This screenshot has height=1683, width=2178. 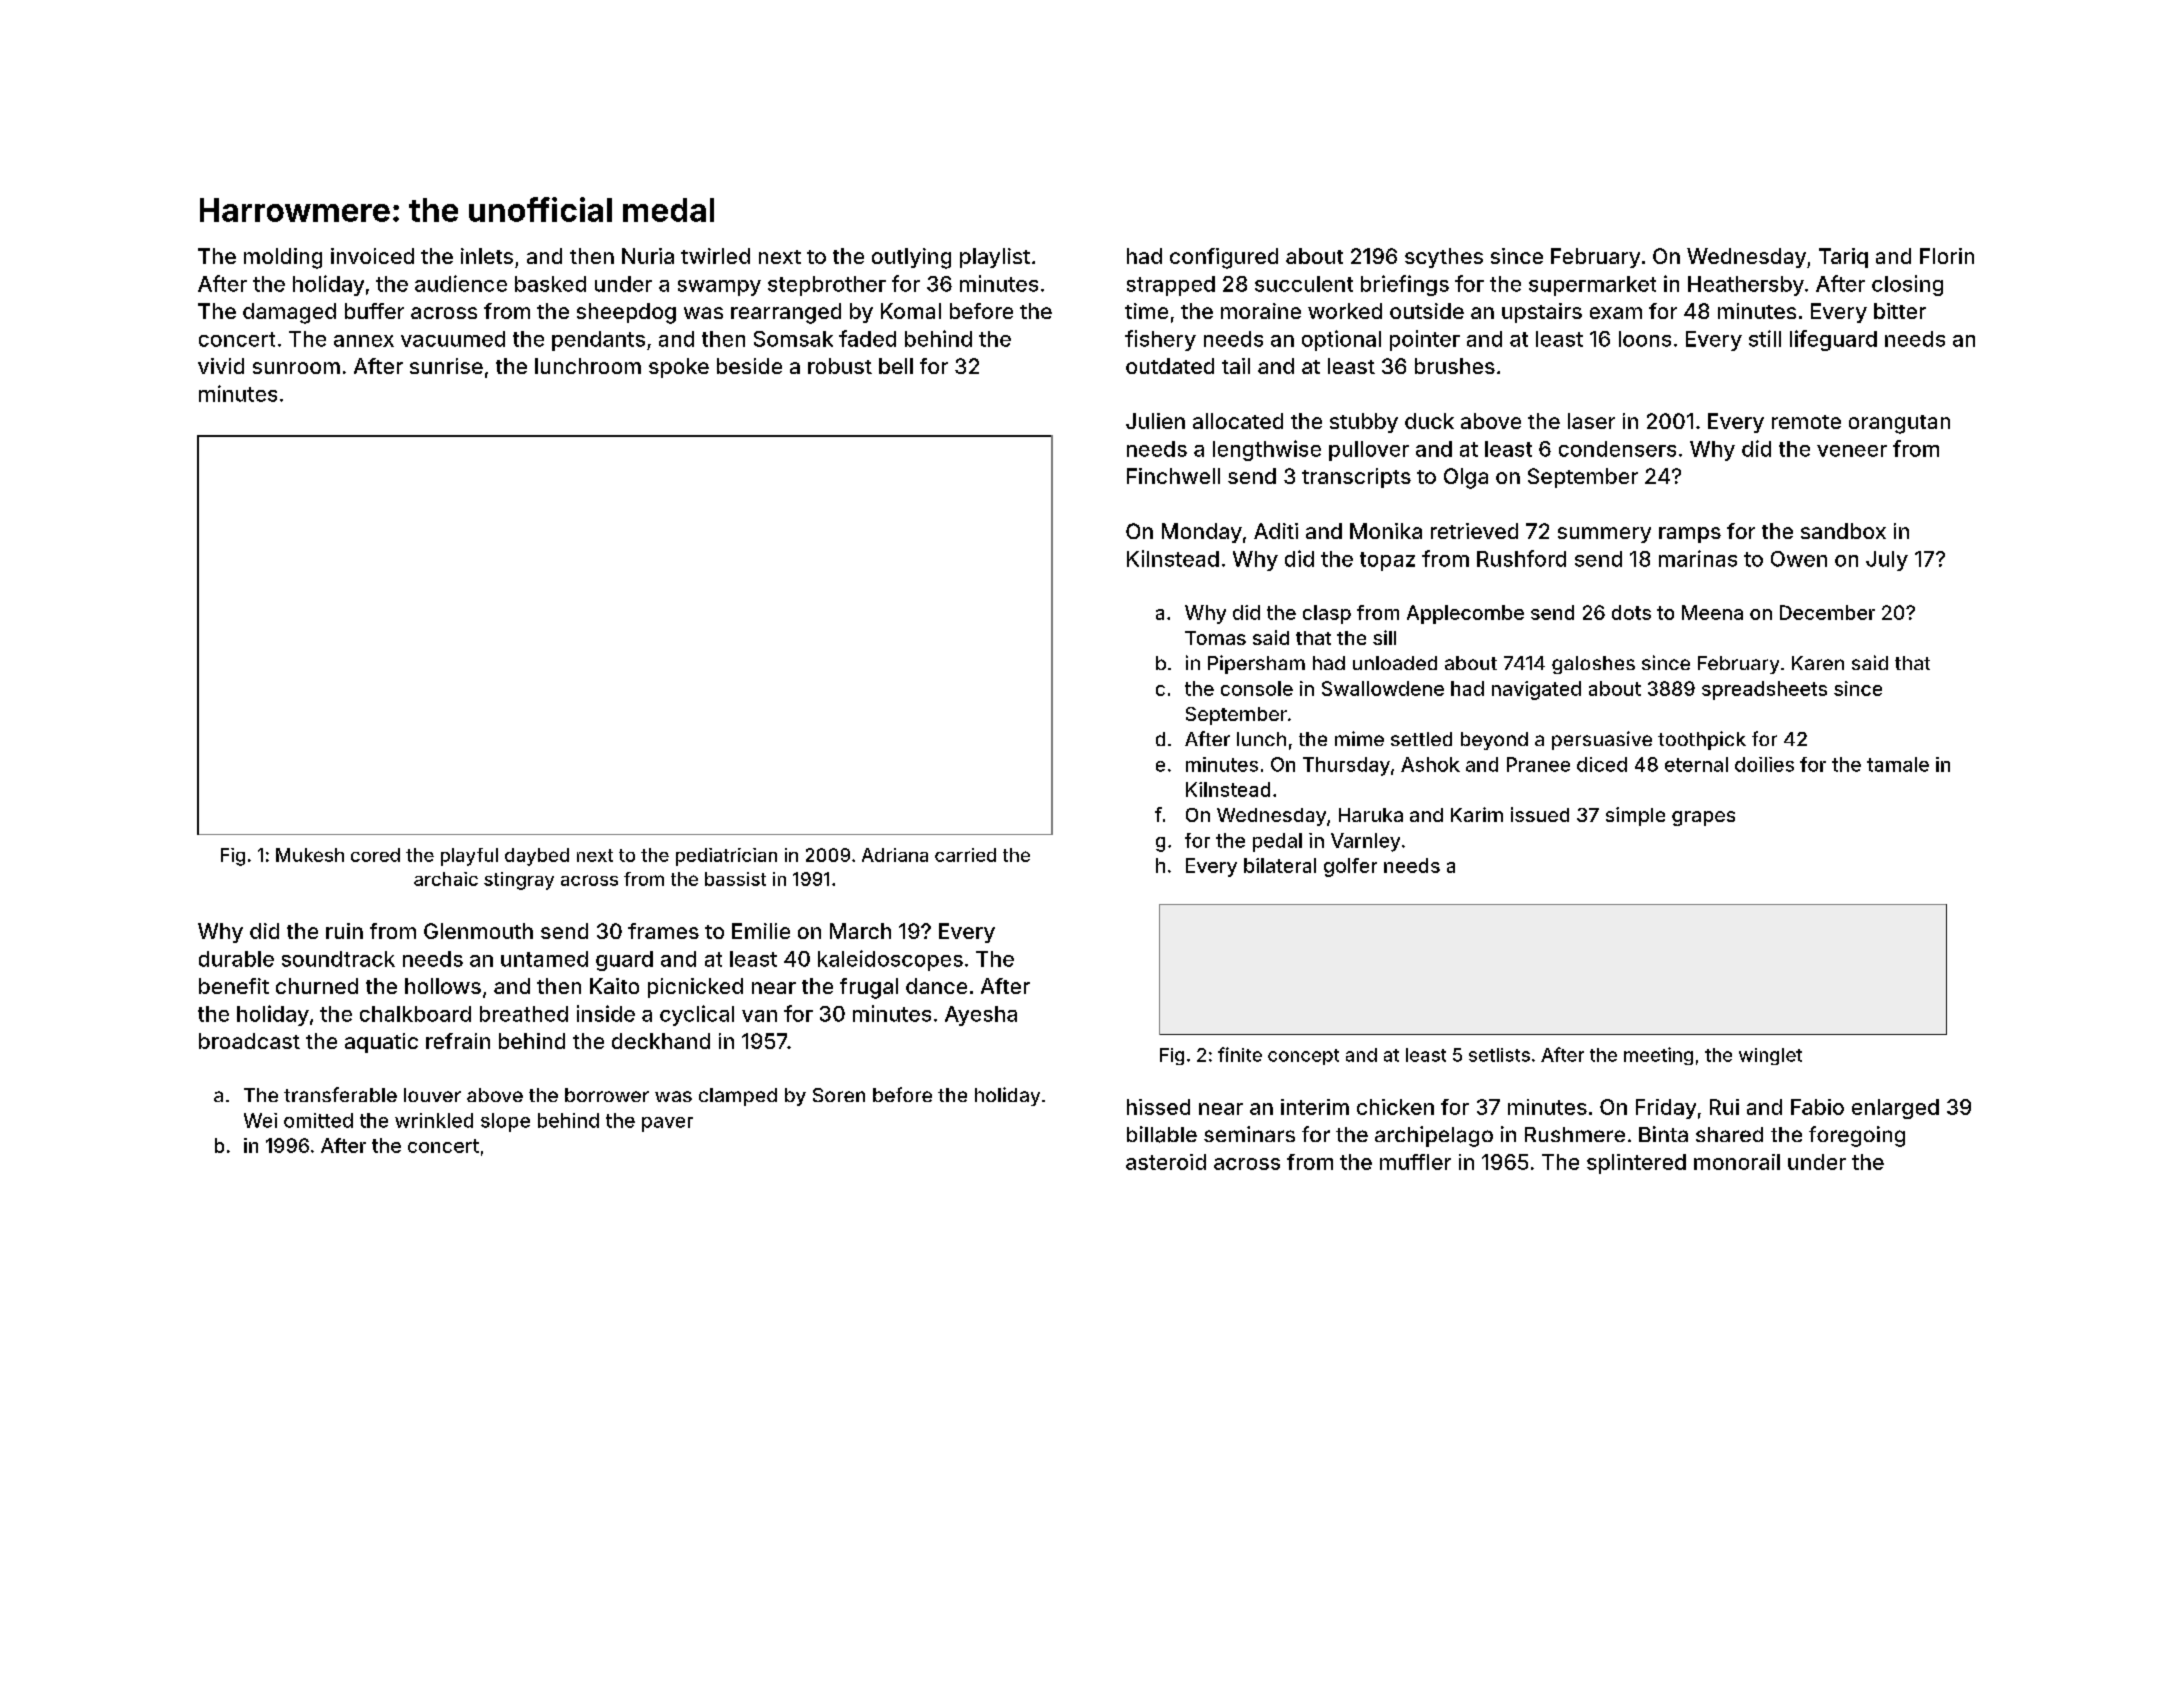 What do you see at coordinates (1166, 1162) in the screenshot?
I see `asteroid` at bounding box center [1166, 1162].
